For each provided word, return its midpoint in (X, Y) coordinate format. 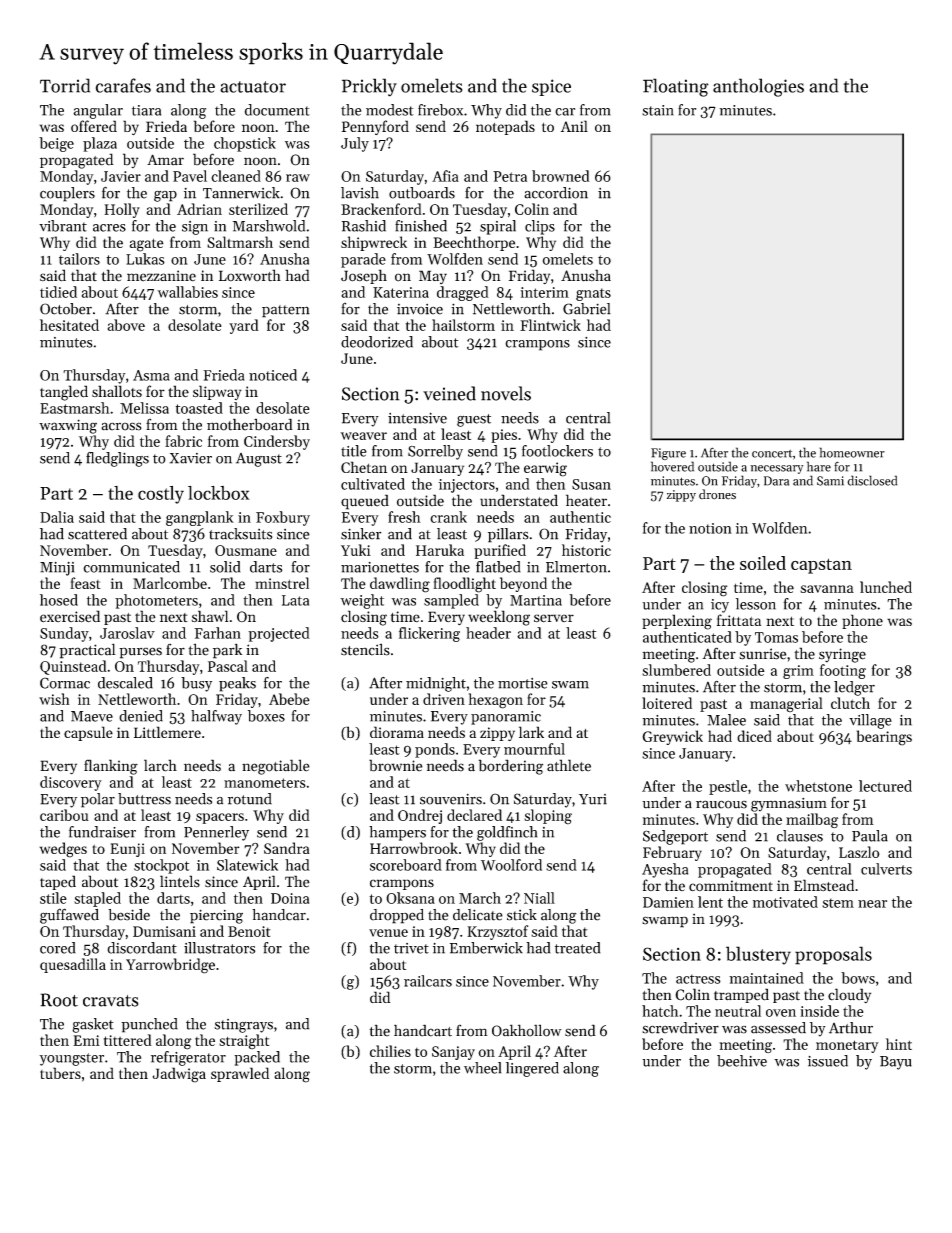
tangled (64, 393)
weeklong (499, 618)
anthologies (758, 87)
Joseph (364, 276)
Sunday (64, 634)
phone (862, 621)
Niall (539, 898)
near (872, 904)
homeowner (852, 452)
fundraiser (102, 832)
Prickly (369, 87)
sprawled (240, 1074)
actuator (253, 87)
